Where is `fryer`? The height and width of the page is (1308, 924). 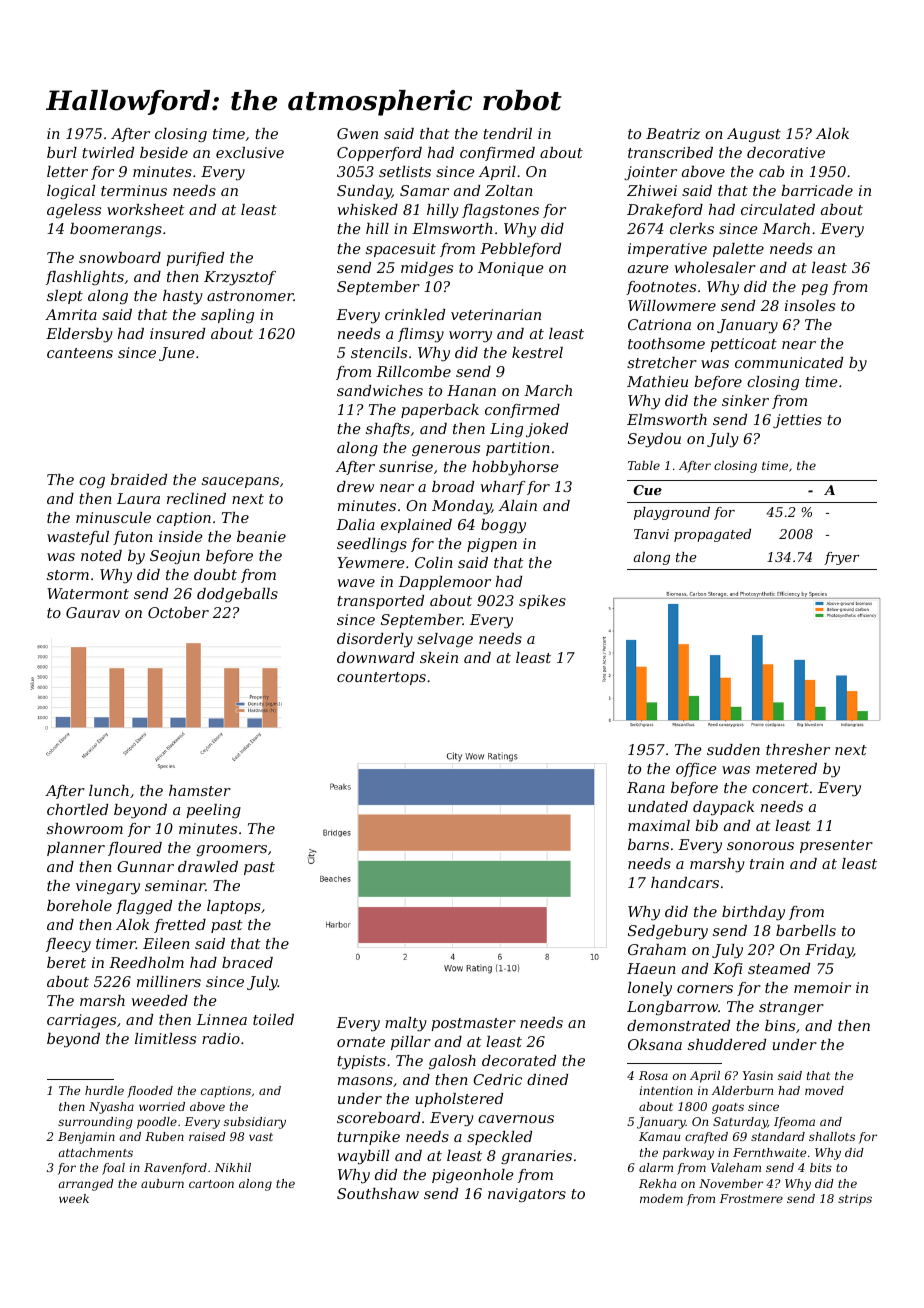 fryer is located at coordinates (841, 558).
